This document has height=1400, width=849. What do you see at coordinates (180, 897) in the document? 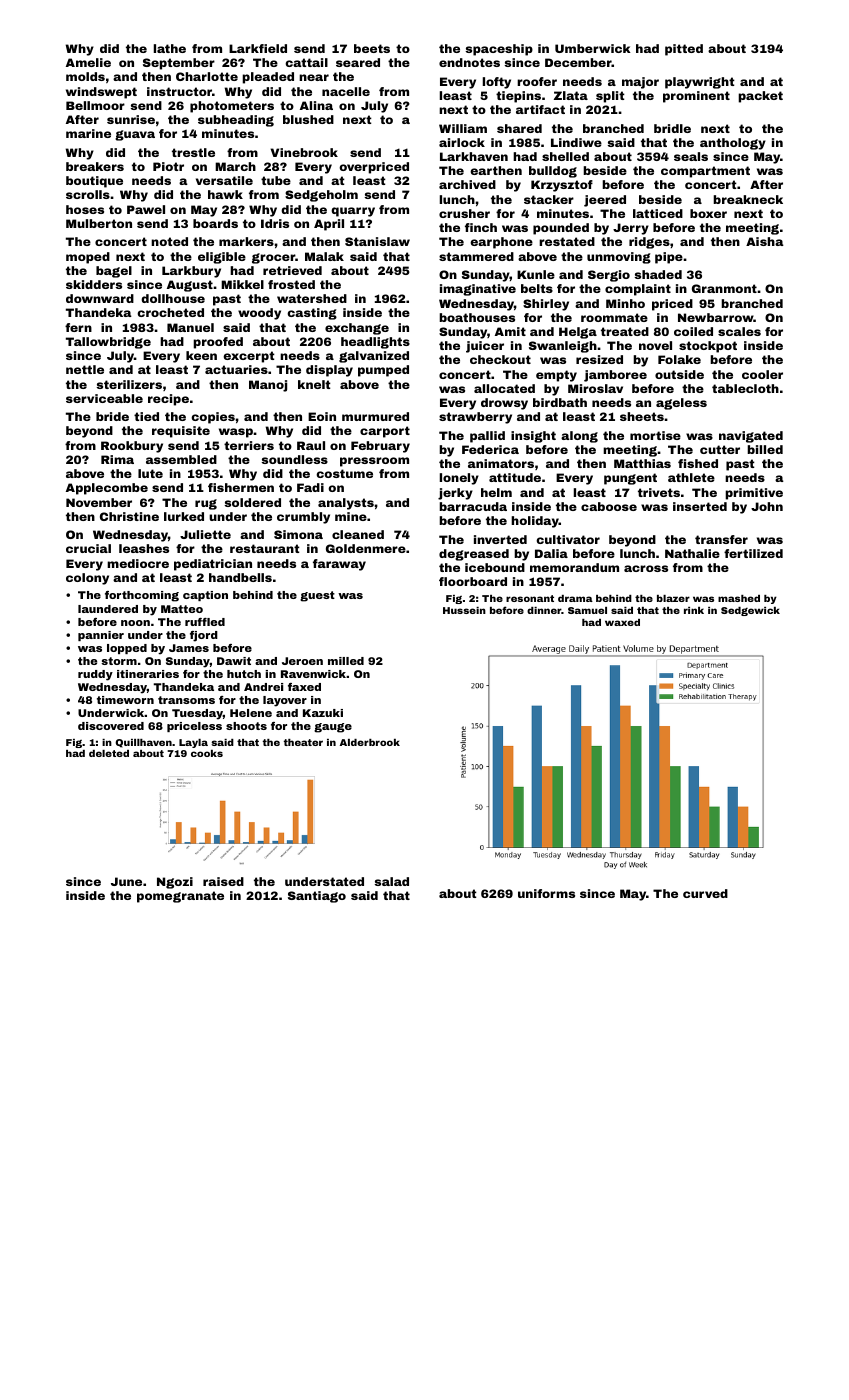
I see `pomegranate` at bounding box center [180, 897].
